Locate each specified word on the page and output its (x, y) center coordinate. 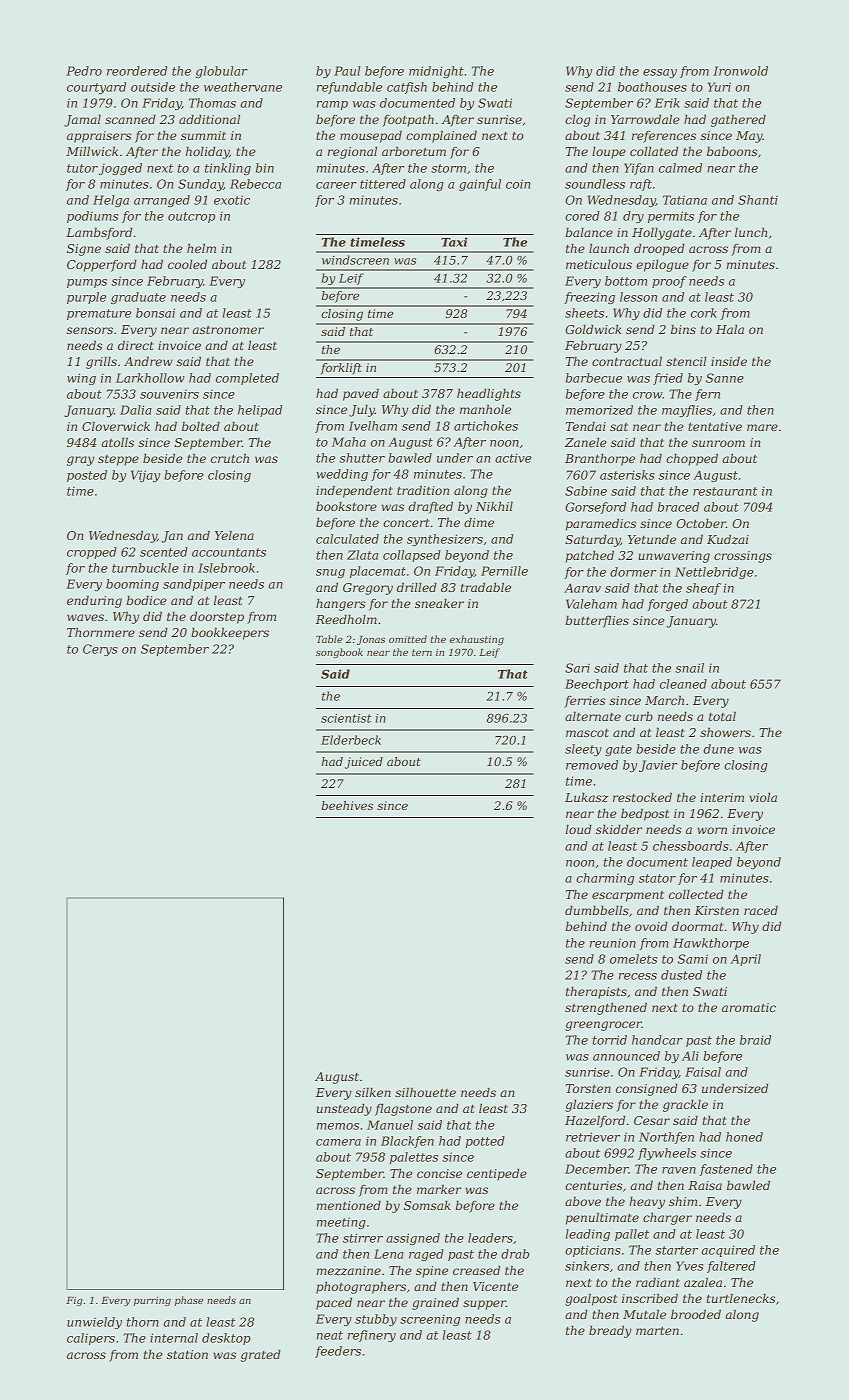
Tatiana (685, 200)
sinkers (587, 1266)
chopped (692, 459)
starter (676, 1250)
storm (448, 168)
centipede (497, 1174)
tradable (486, 587)
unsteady (344, 1109)
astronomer (228, 330)
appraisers (99, 137)
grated (261, 1355)
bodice (147, 600)
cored (582, 216)
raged (426, 1255)
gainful (480, 185)
